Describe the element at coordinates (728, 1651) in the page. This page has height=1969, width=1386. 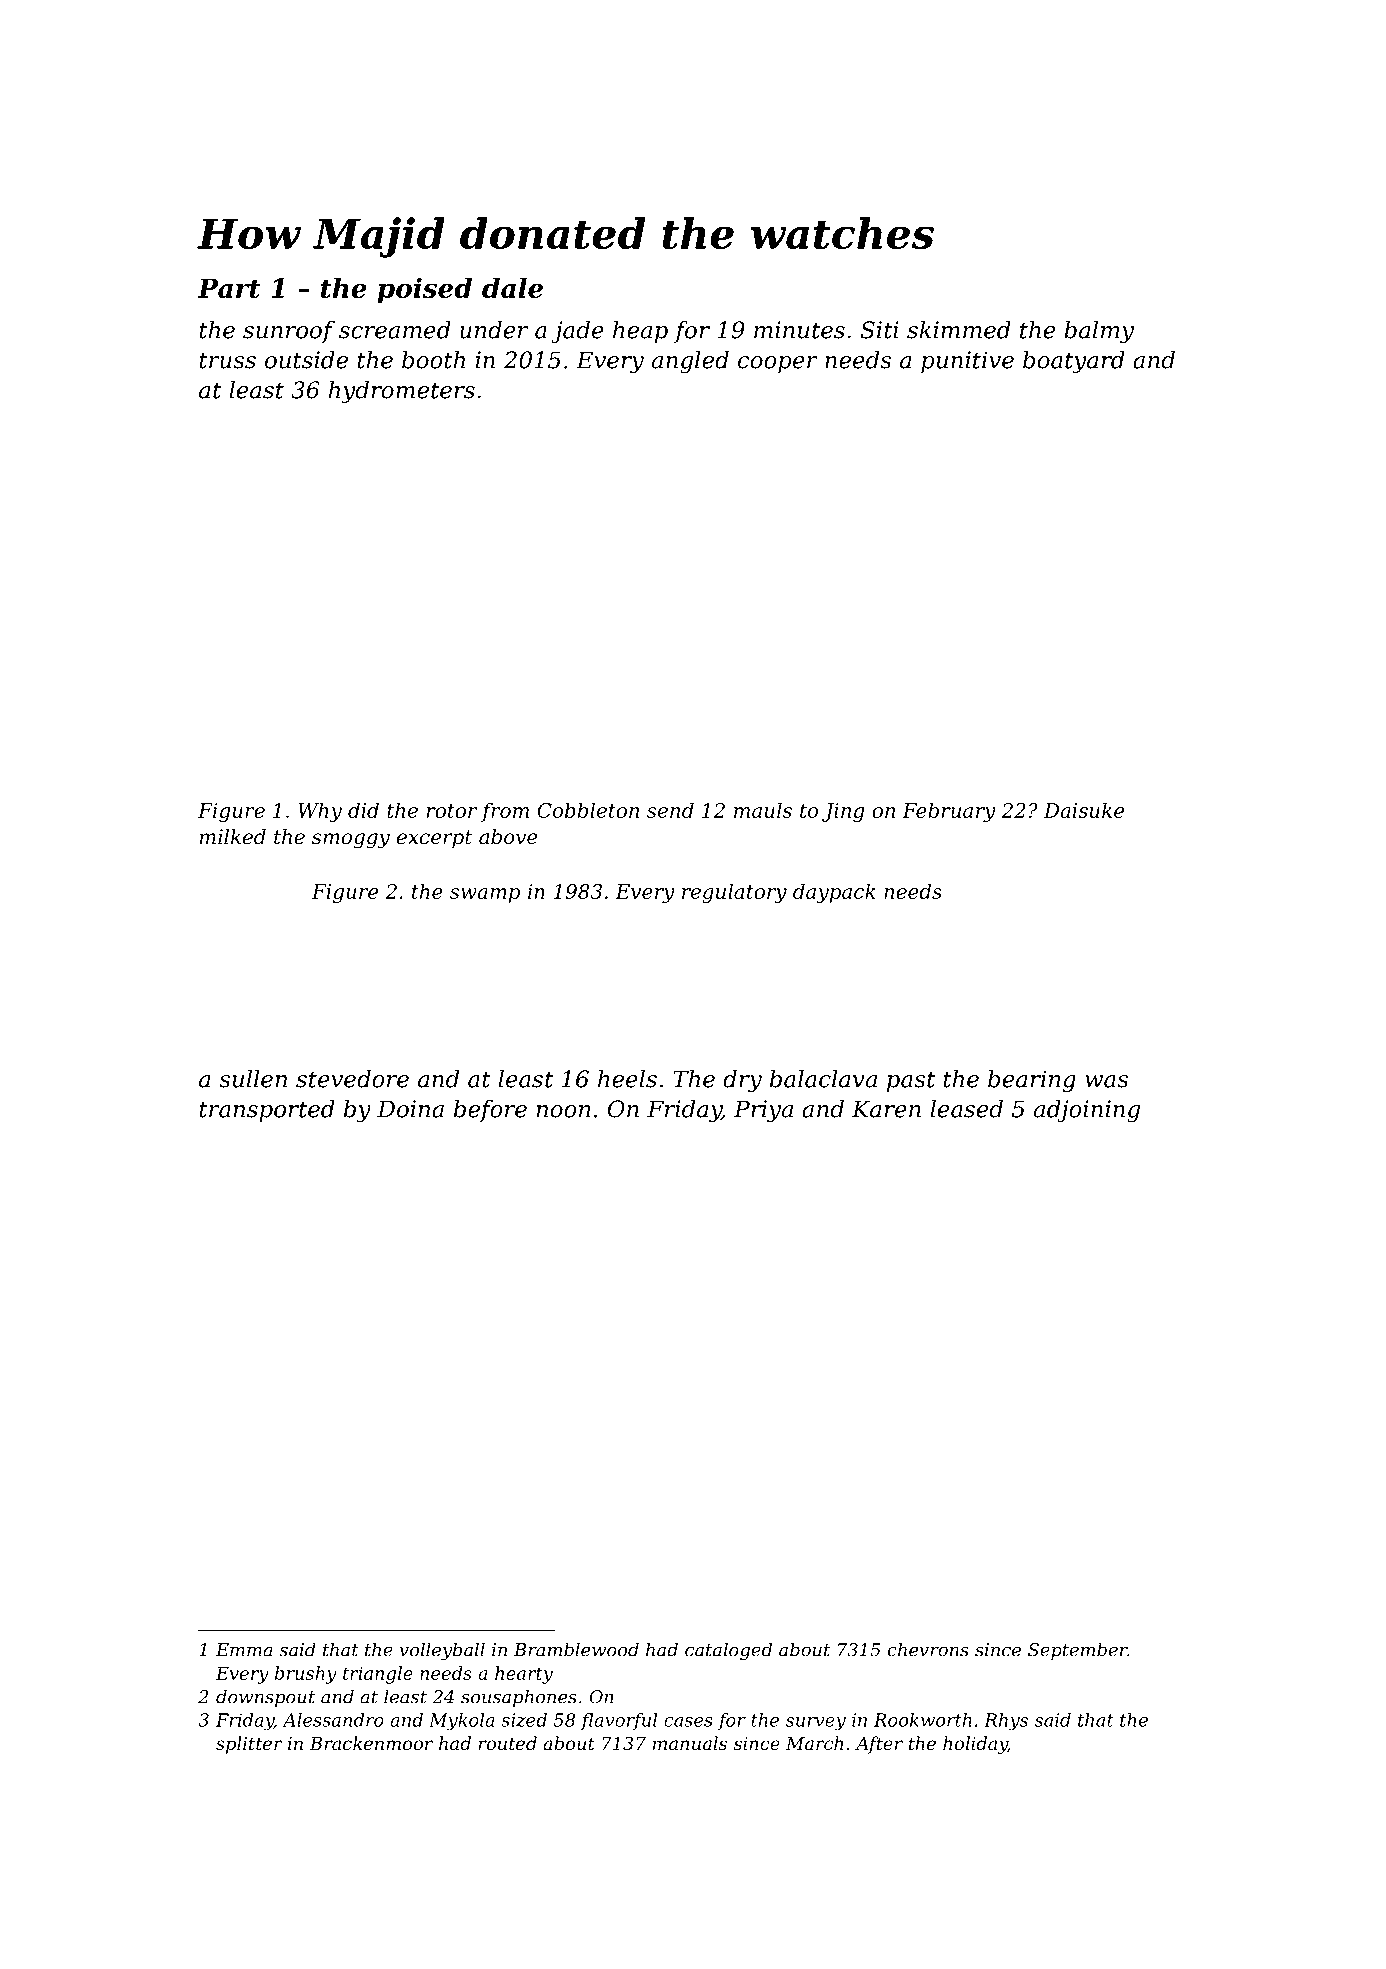
I see `cataloged` at that location.
